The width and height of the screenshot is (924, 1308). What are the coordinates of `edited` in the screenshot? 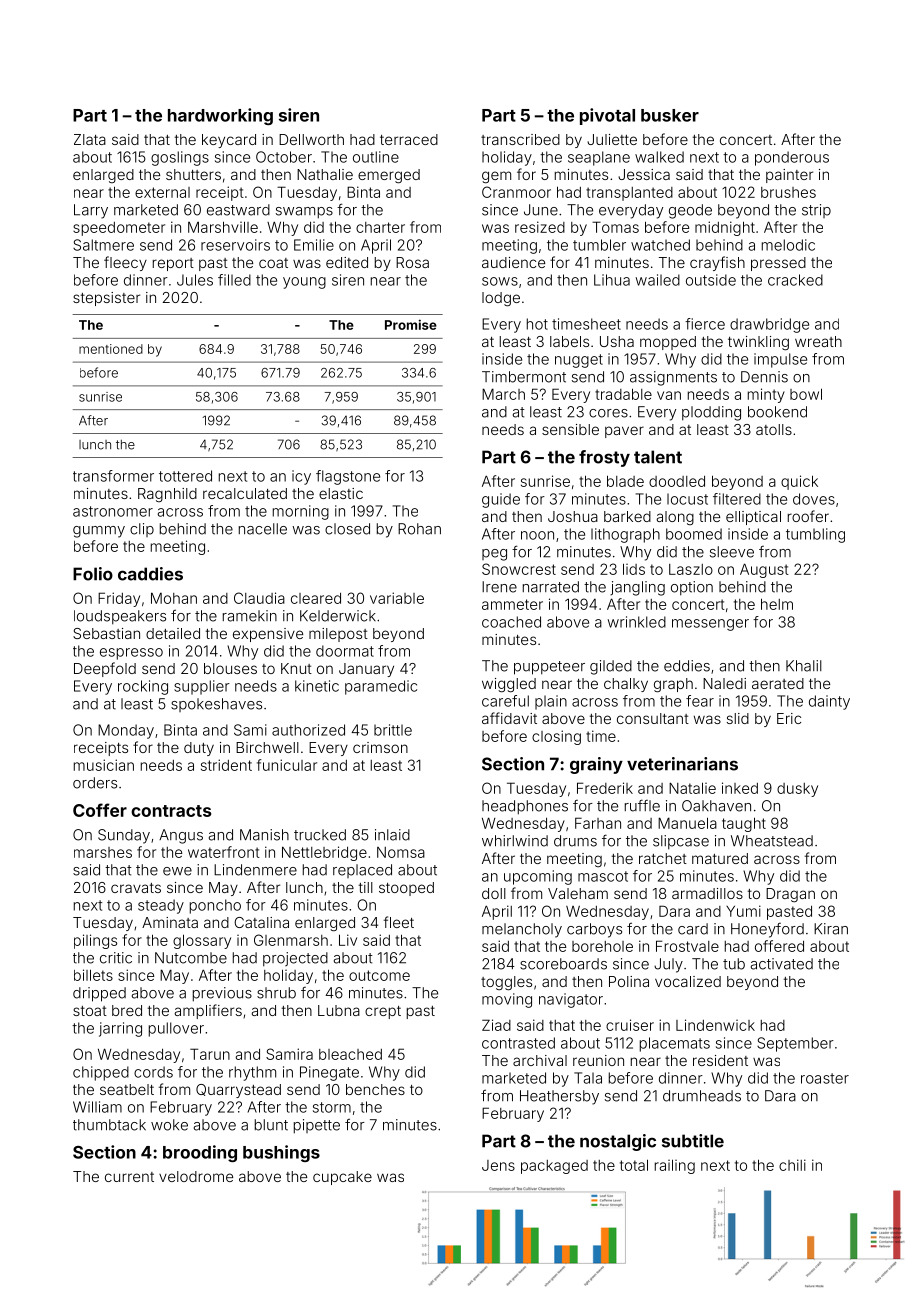 It's located at (347, 262).
